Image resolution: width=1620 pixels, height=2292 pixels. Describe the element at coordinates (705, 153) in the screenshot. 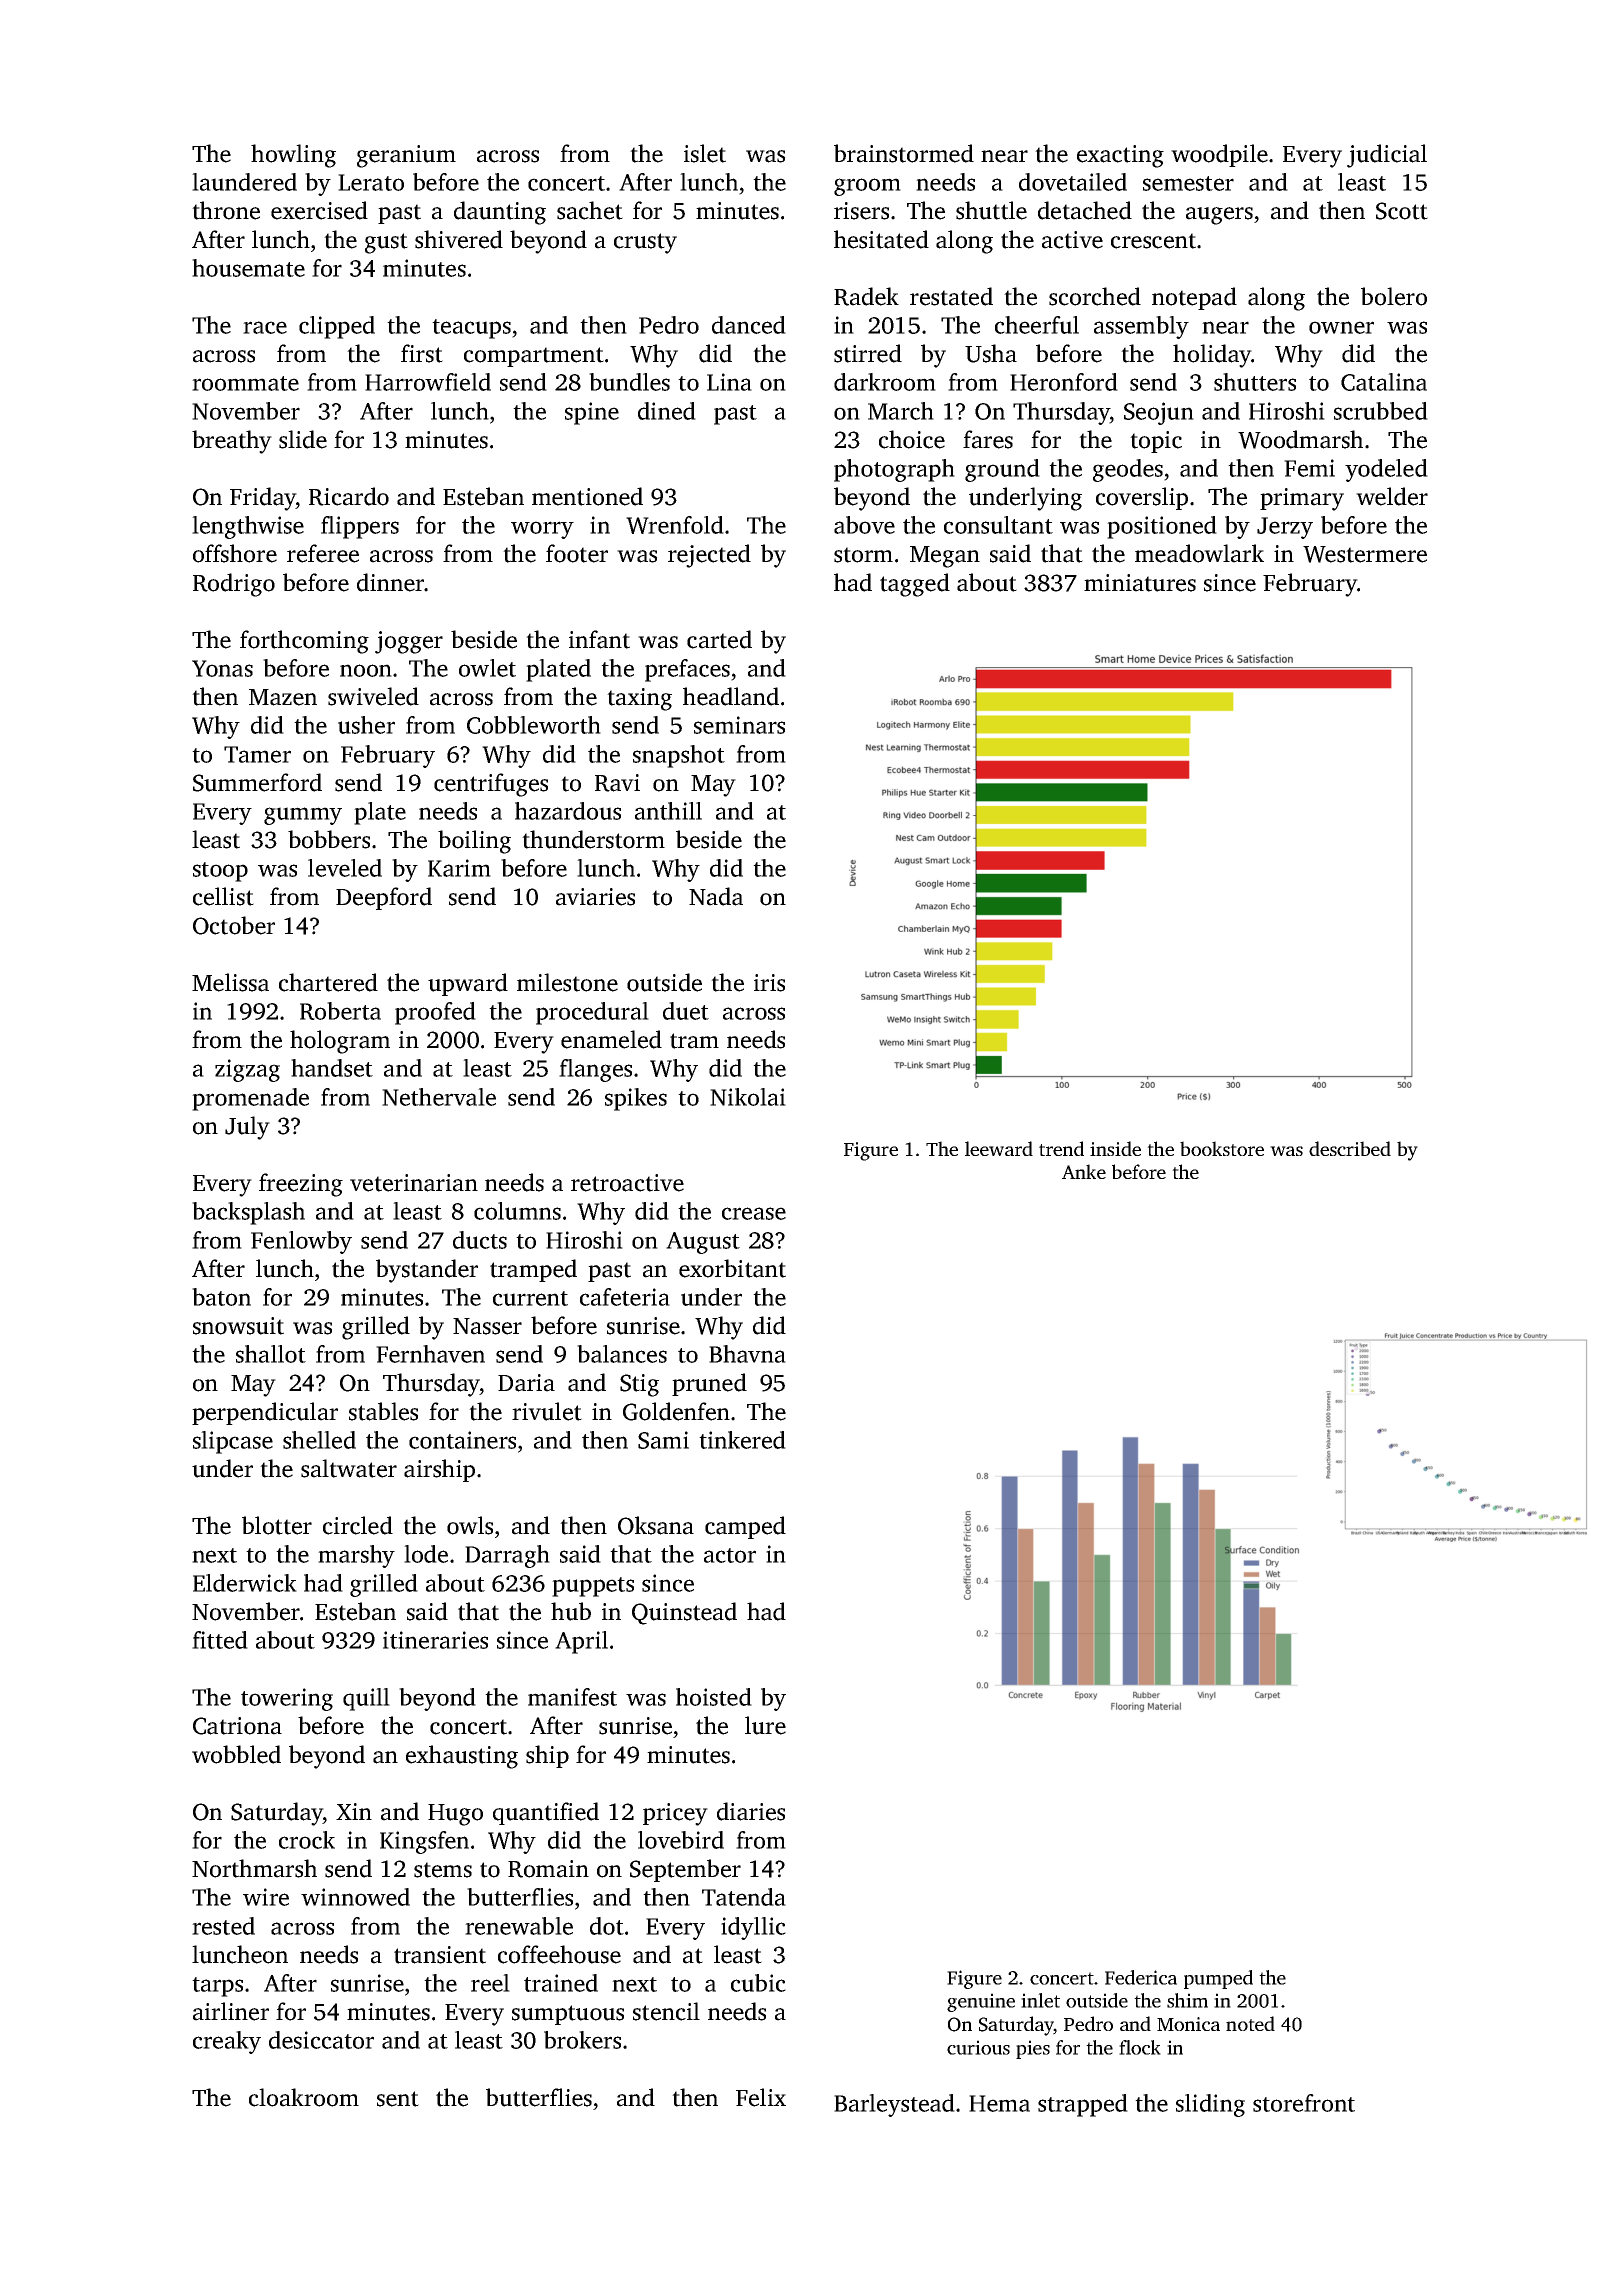

I see `islet` at that location.
